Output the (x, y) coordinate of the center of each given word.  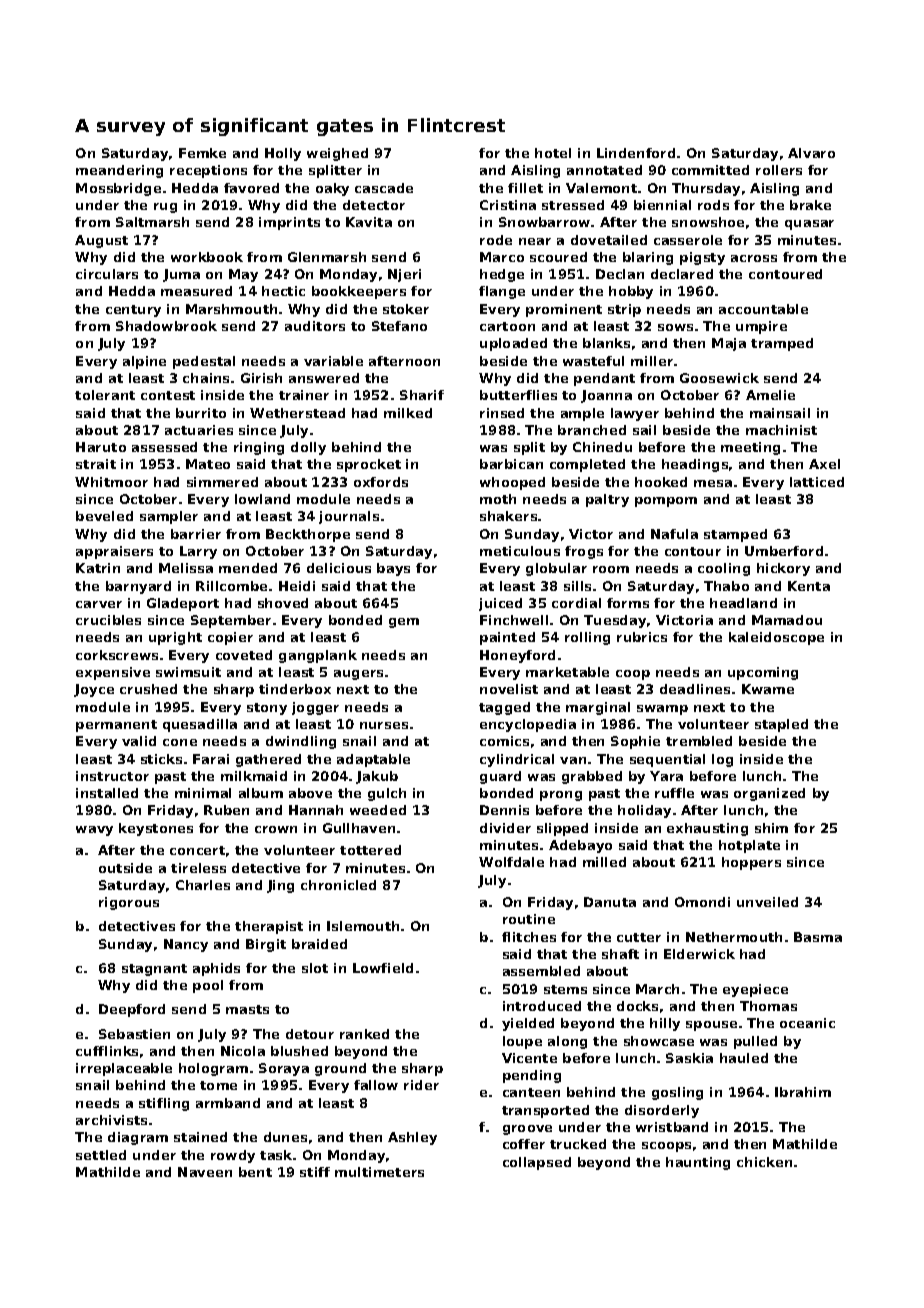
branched (592, 430)
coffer (524, 1144)
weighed (337, 154)
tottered (370, 850)
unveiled (767, 902)
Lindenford (636, 153)
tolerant (105, 395)
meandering (119, 171)
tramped (782, 344)
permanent (116, 726)
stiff (315, 1172)
